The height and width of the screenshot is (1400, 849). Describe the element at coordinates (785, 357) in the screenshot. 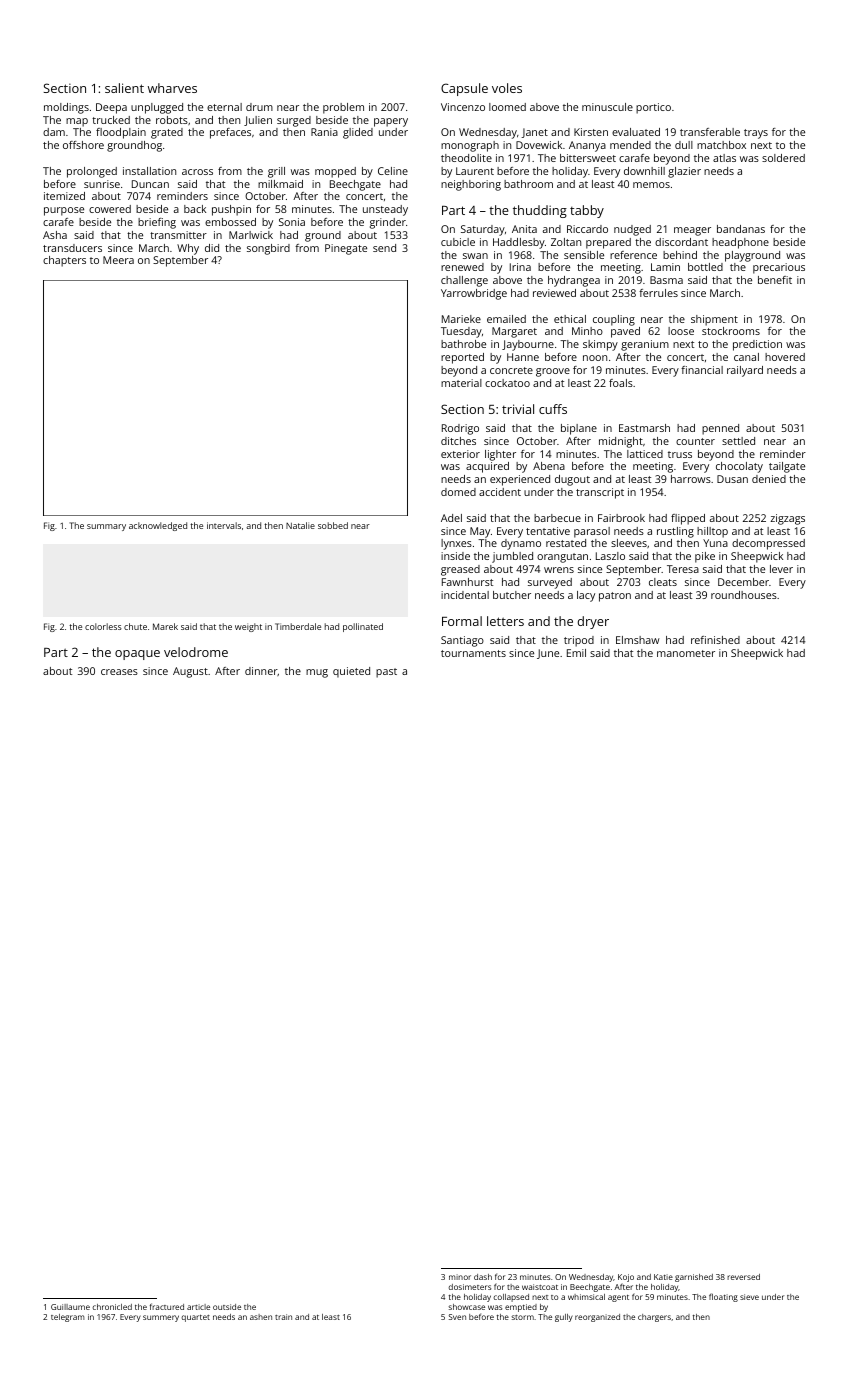

I see `hovered` at that location.
